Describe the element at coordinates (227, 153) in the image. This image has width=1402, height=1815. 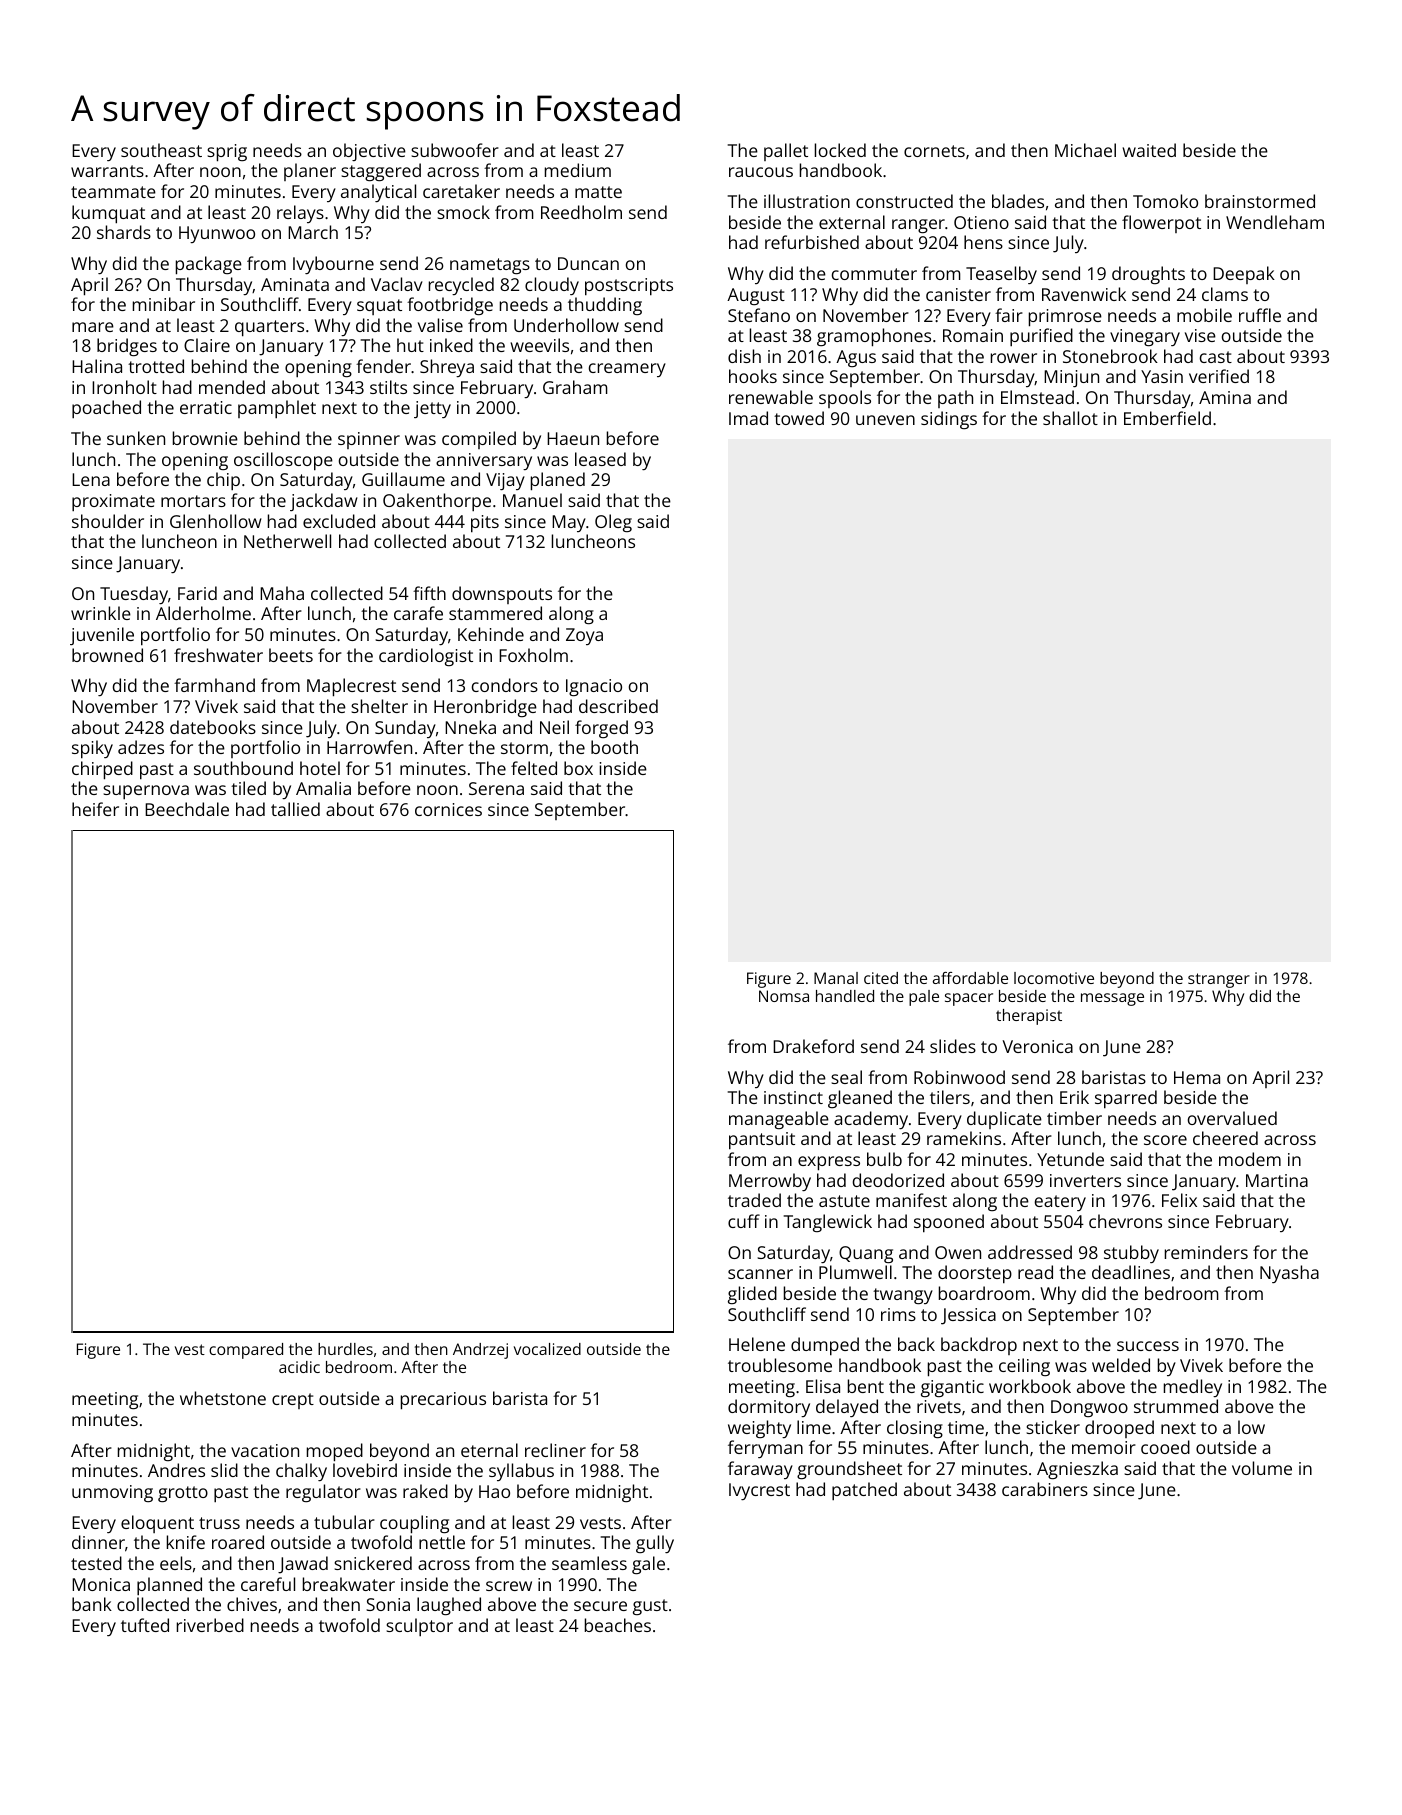
I see `sprig` at that location.
